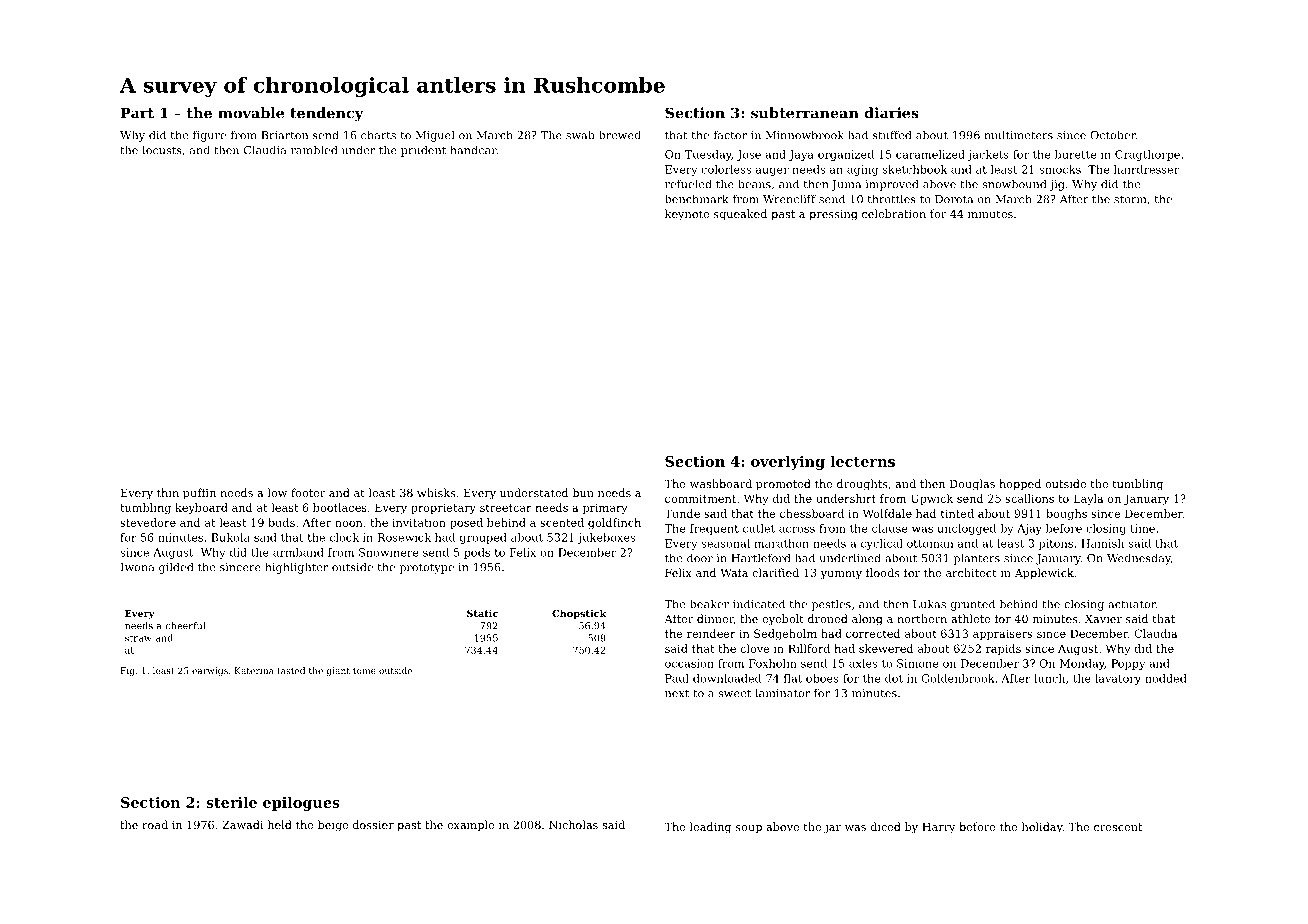  What do you see at coordinates (894, 213) in the document?
I see `celebration` at bounding box center [894, 213].
